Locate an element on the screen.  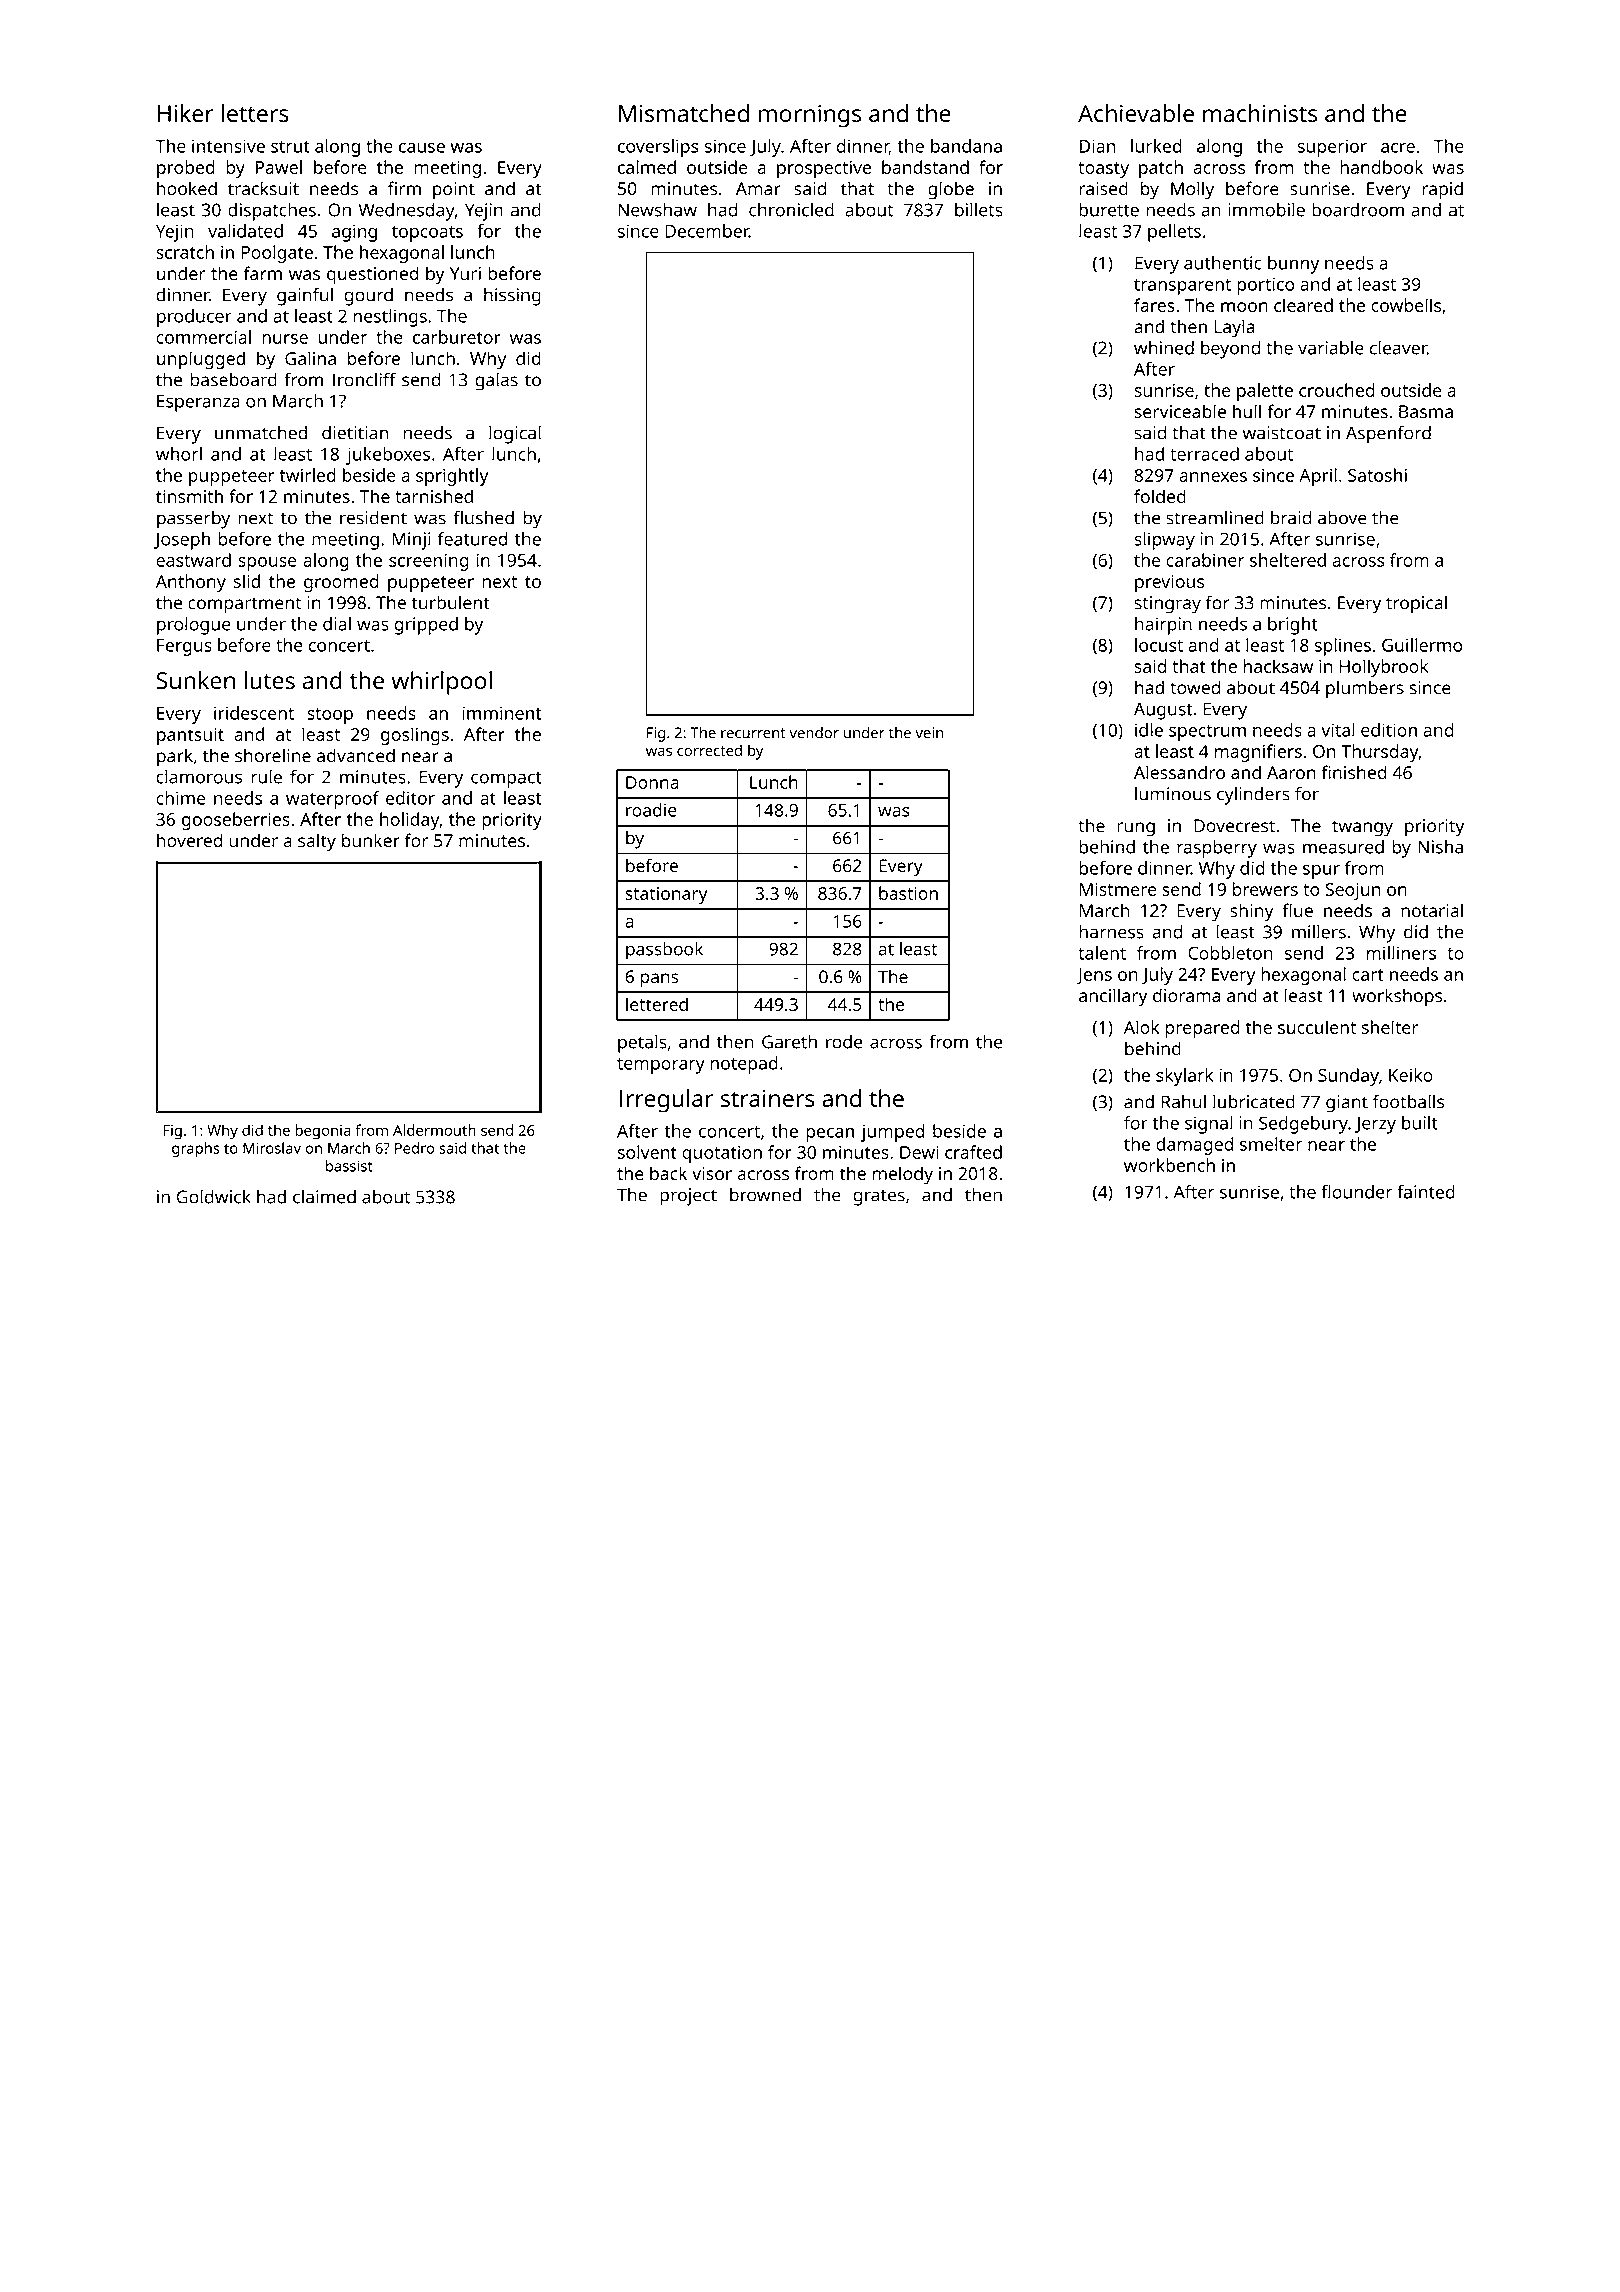
intensive is located at coordinates (228, 146).
